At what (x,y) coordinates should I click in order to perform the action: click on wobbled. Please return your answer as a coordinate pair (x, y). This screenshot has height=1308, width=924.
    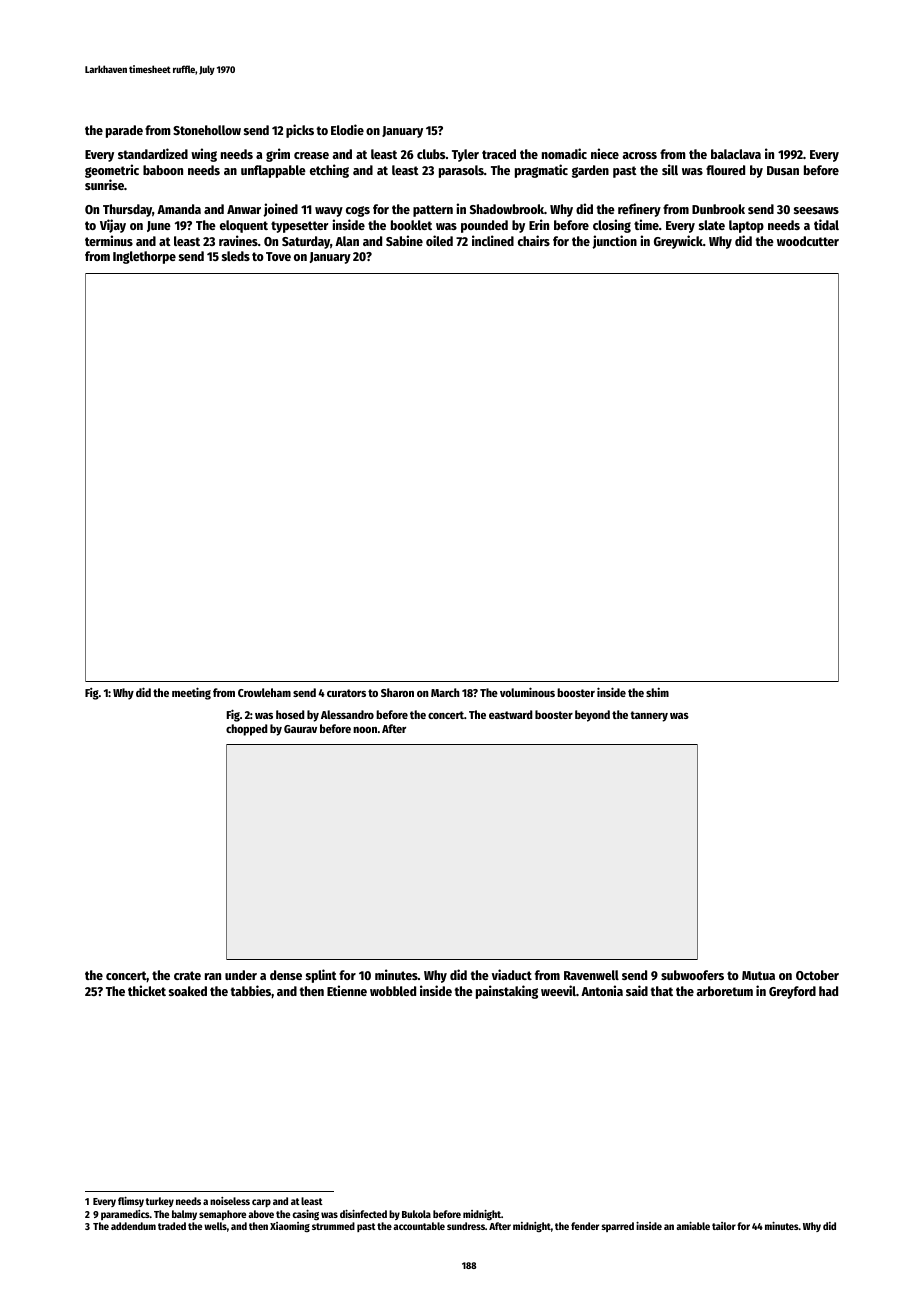
    Looking at the image, I should click on (393, 991).
